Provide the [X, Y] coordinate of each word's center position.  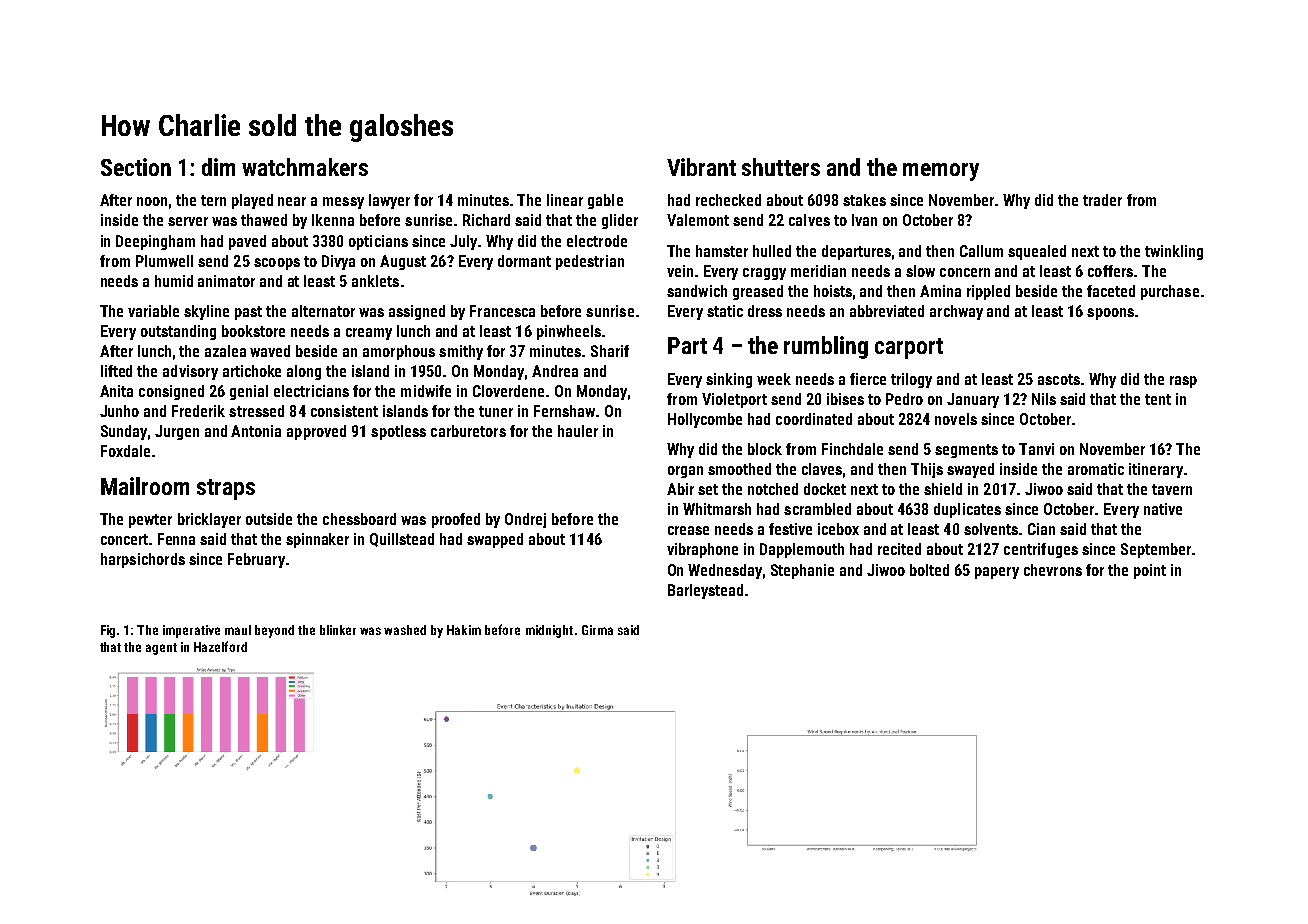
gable [605, 201]
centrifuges [1041, 550]
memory [941, 172]
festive [790, 529]
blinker [338, 630]
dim [218, 167]
